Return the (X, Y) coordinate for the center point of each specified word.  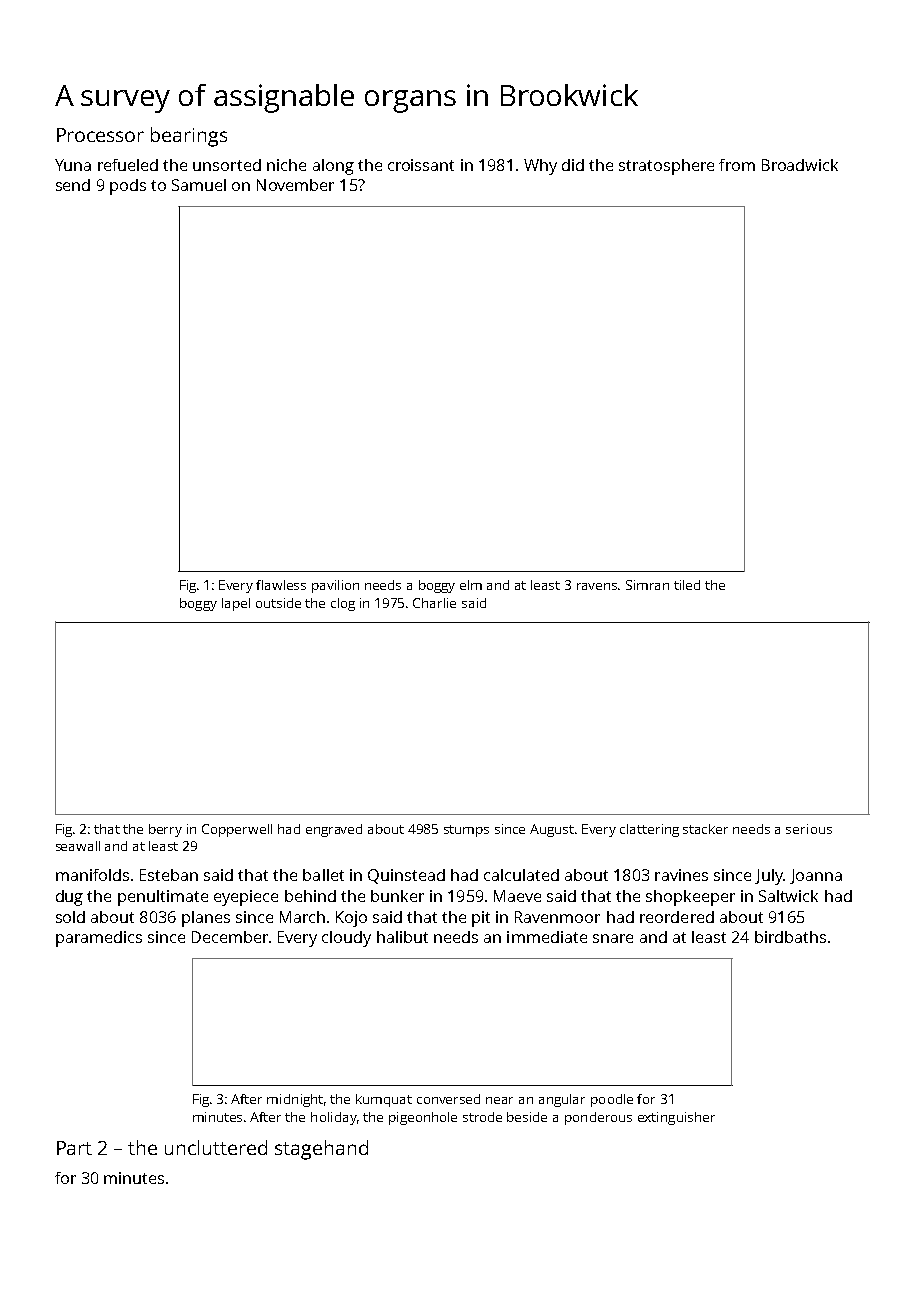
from (737, 165)
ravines (681, 875)
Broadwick (800, 165)
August (552, 830)
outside (278, 603)
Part (74, 1148)
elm (471, 585)
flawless (281, 585)
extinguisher (676, 1118)
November (295, 185)
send (73, 185)
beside (527, 1117)
